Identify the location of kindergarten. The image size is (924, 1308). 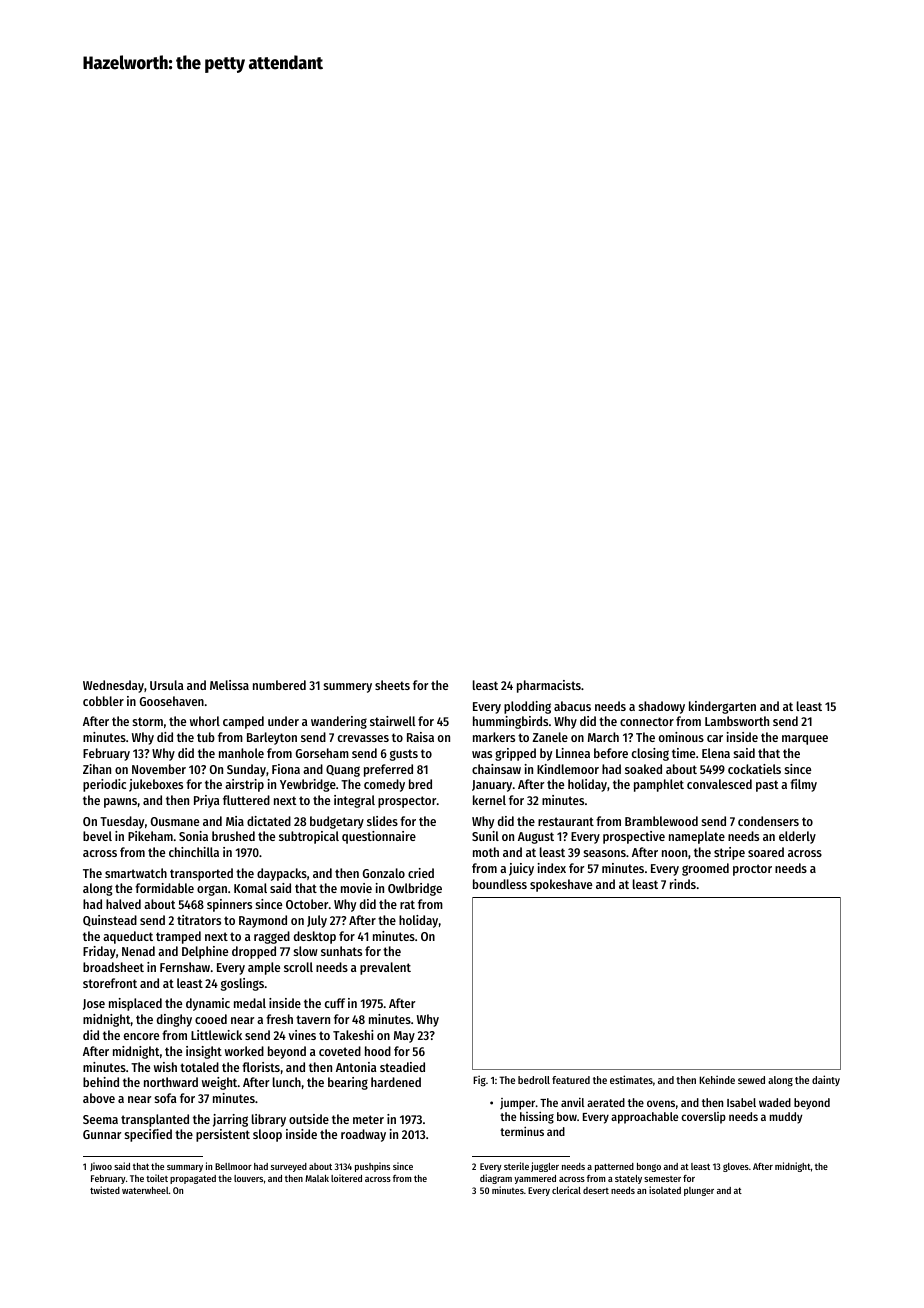
(722, 707).
